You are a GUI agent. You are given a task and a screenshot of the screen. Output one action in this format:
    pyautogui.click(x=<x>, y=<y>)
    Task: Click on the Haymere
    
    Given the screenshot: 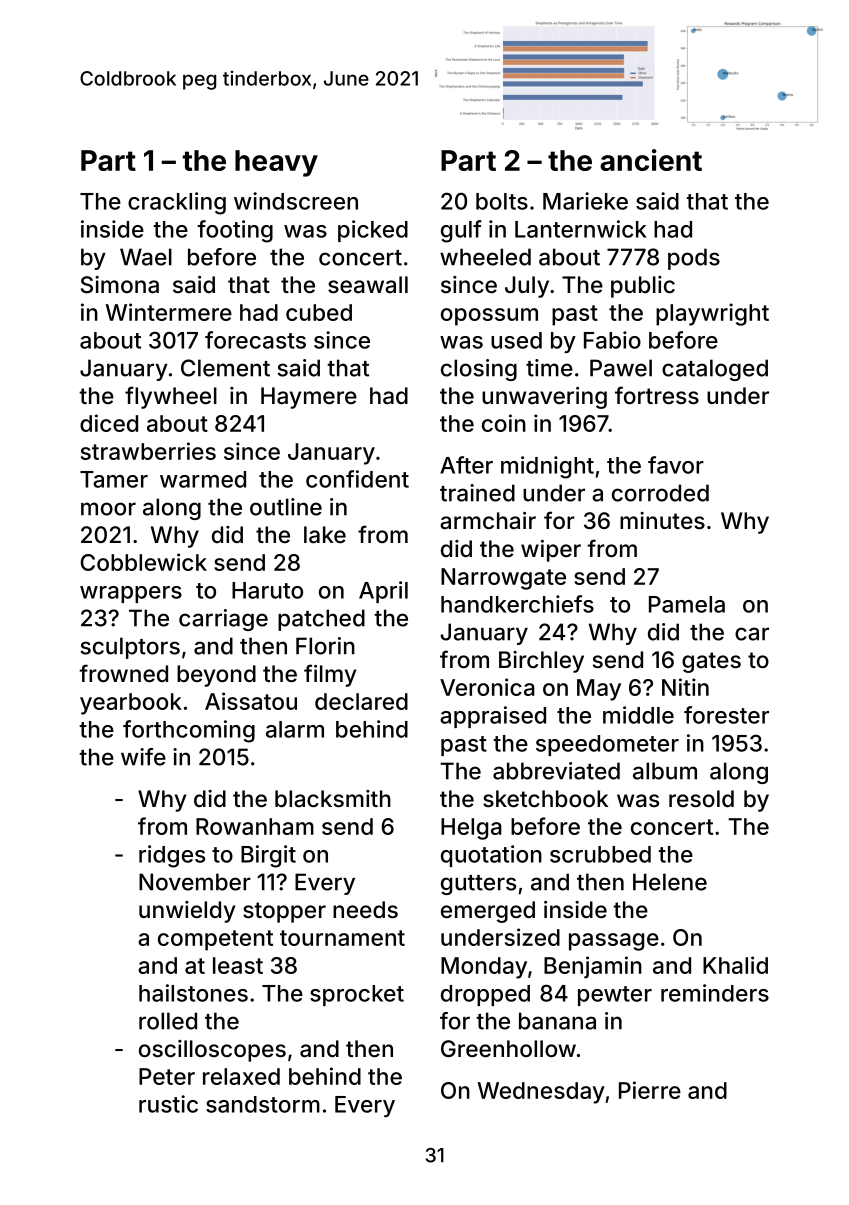 What is the action you would take?
    pyautogui.click(x=309, y=398)
